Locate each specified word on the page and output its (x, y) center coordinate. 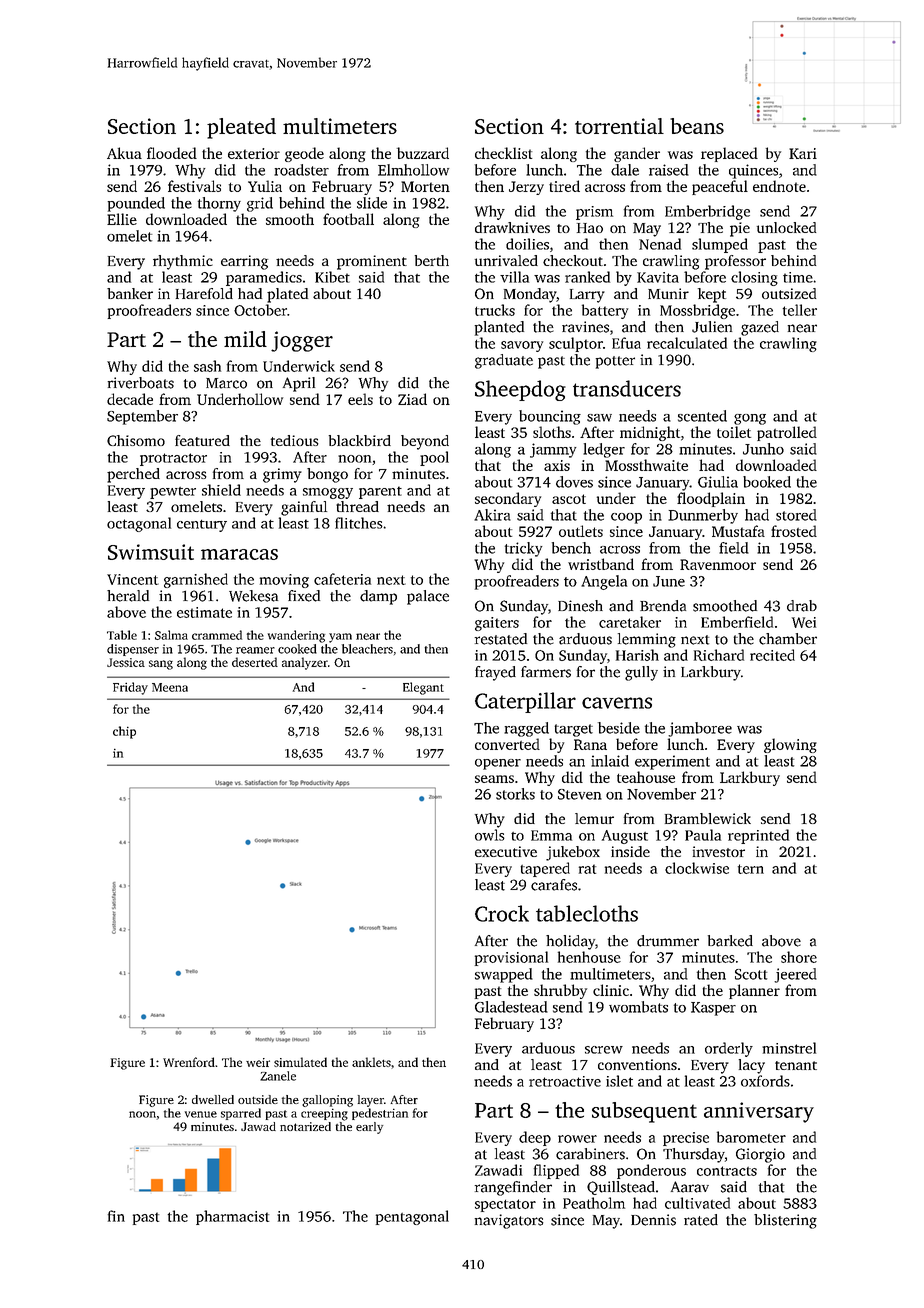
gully (641, 673)
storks (515, 794)
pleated (241, 128)
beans (697, 126)
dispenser (133, 650)
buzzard (423, 153)
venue (201, 1114)
